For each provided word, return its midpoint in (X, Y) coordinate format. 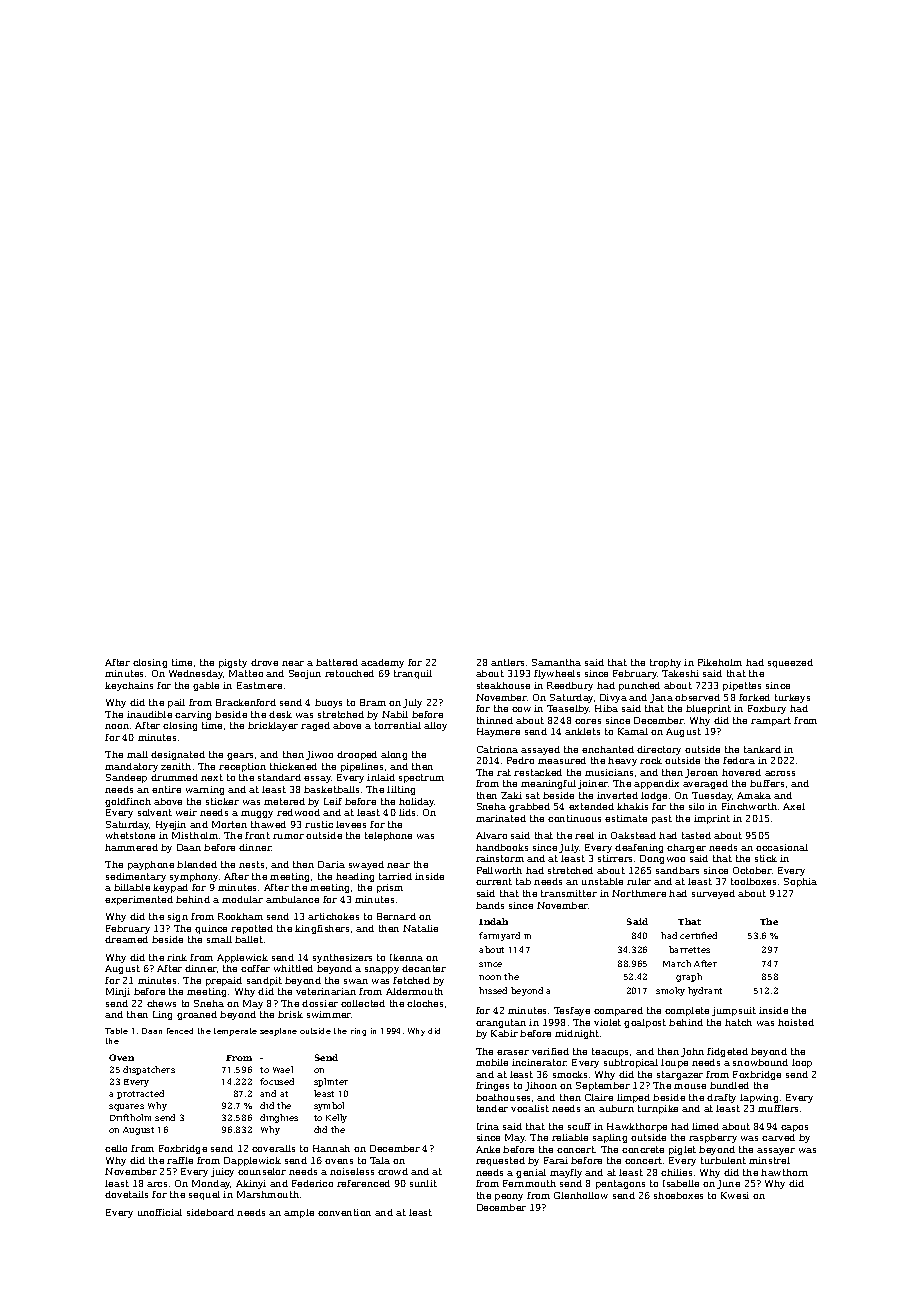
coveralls (273, 1148)
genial (531, 1173)
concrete (643, 1149)
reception (242, 767)
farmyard (499, 936)
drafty (721, 1098)
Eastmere (259, 685)
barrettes (689, 949)
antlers (507, 662)
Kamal (633, 731)
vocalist (530, 1108)
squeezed (790, 663)
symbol (329, 1106)
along (394, 755)
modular (242, 899)
